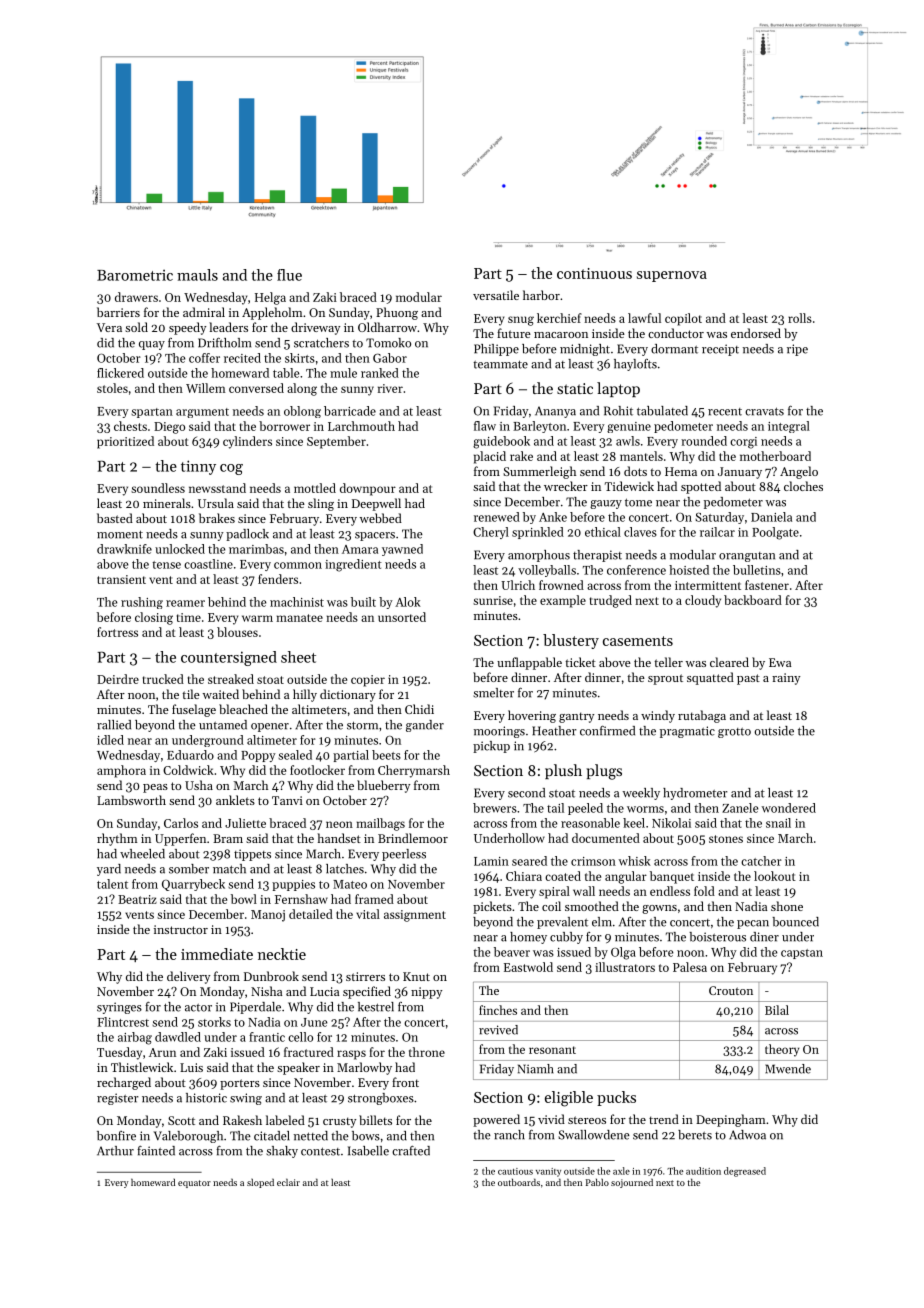  Describe the element at coordinates (745, 1172) in the screenshot. I see `degreased` at that location.
